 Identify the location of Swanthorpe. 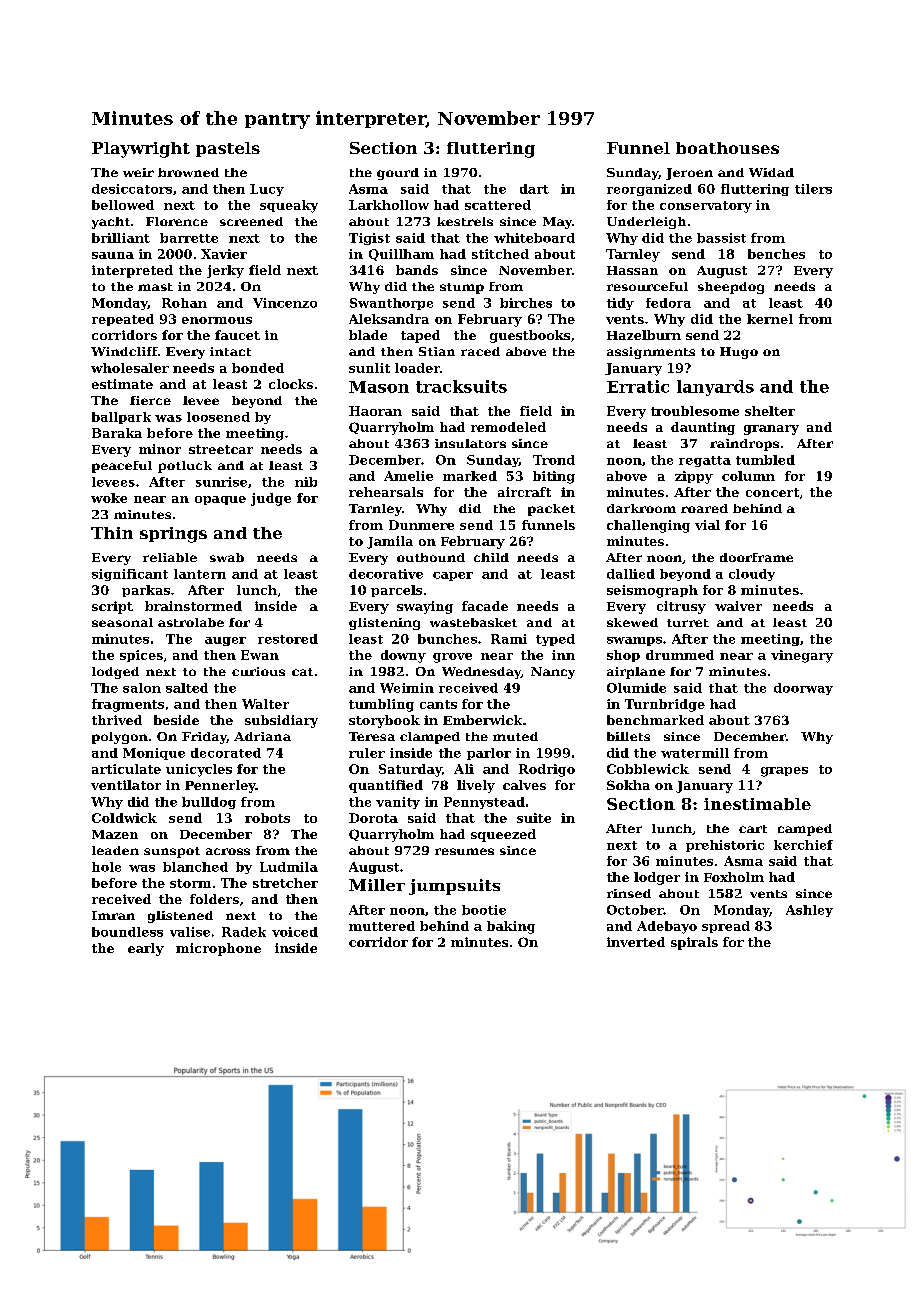
(391, 304).
